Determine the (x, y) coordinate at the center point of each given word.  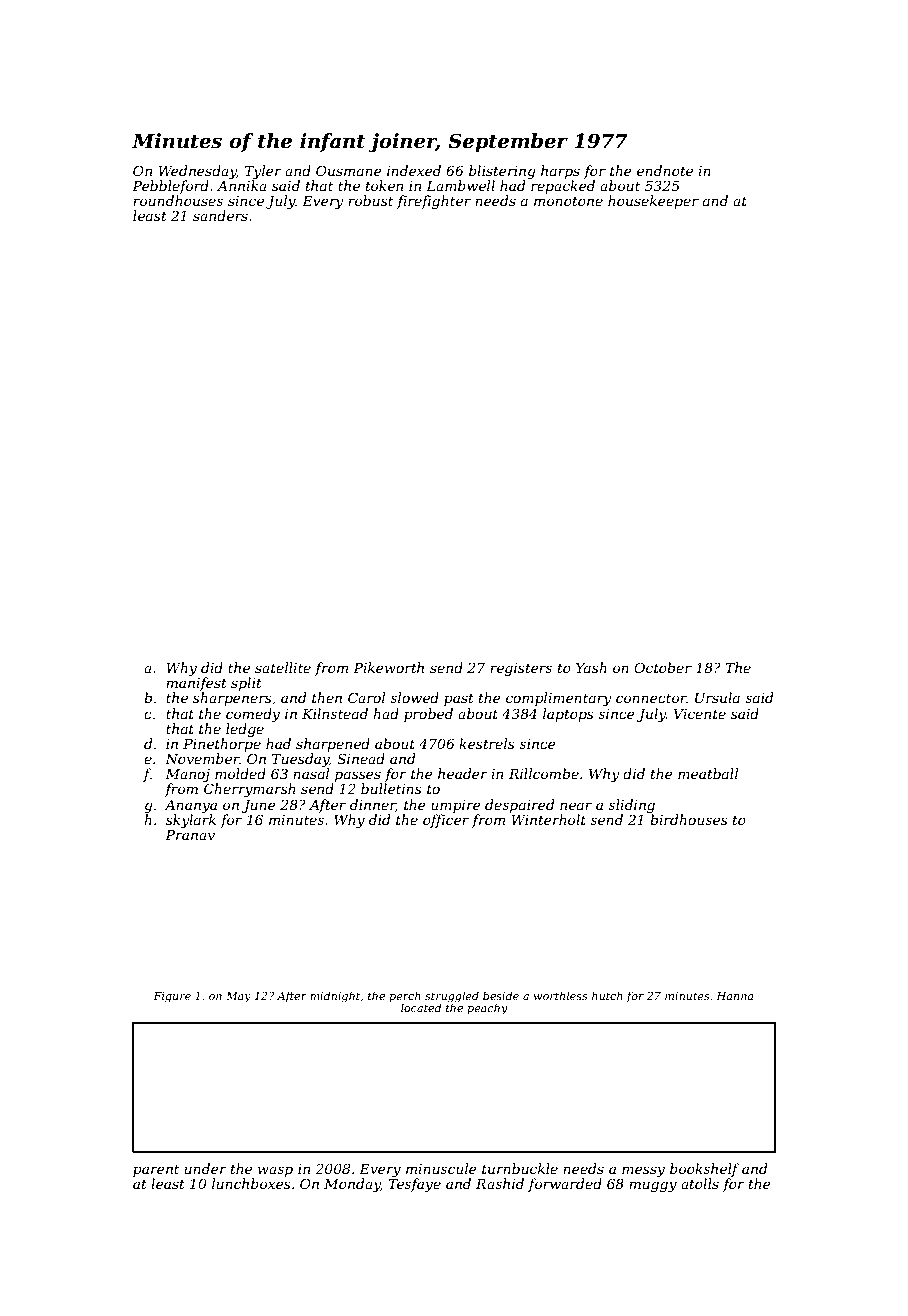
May (238, 997)
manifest (196, 684)
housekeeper (653, 202)
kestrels (487, 743)
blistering (502, 172)
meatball (708, 773)
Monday (352, 1185)
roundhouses (178, 200)
